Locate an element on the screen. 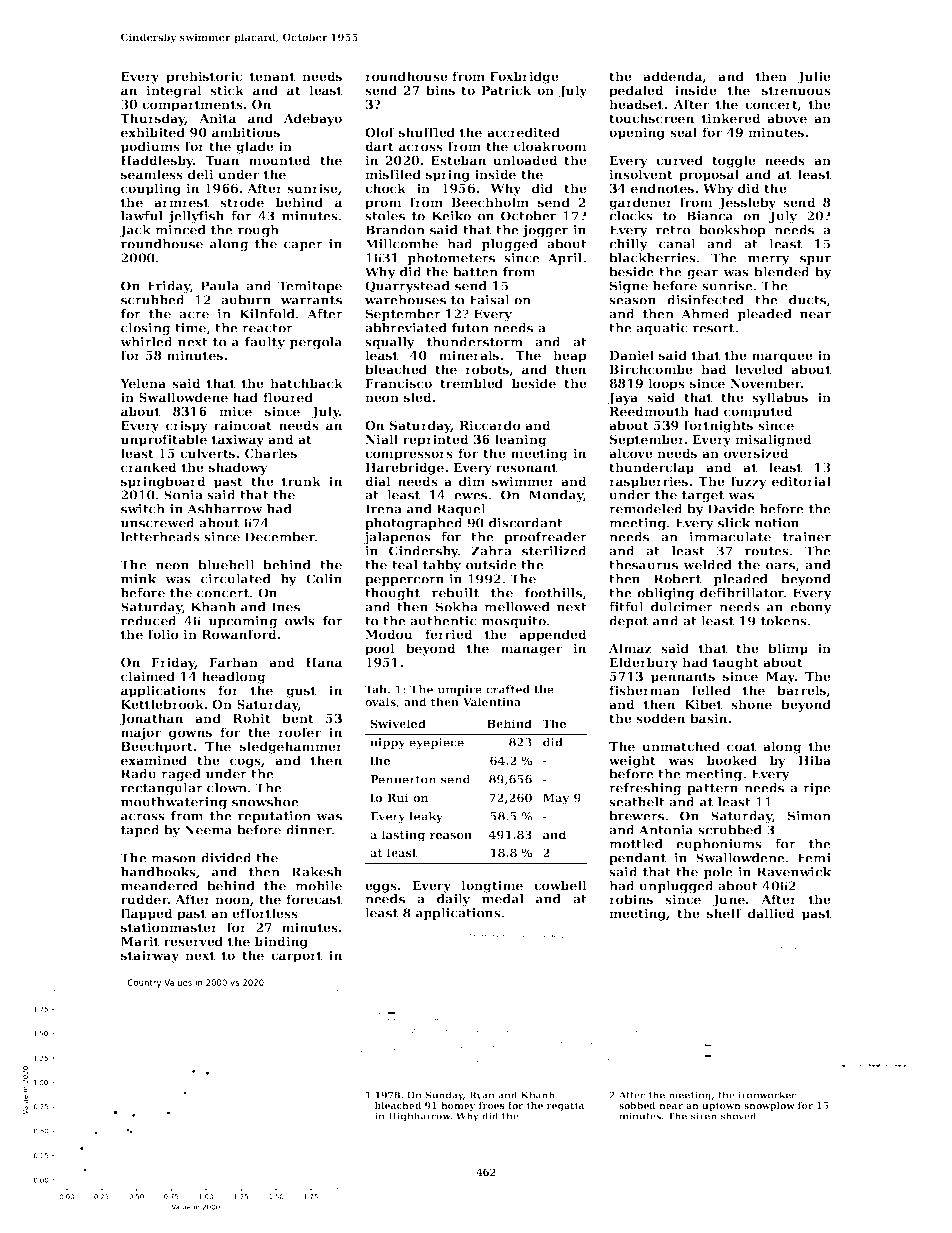  stairway is located at coordinates (150, 956).
